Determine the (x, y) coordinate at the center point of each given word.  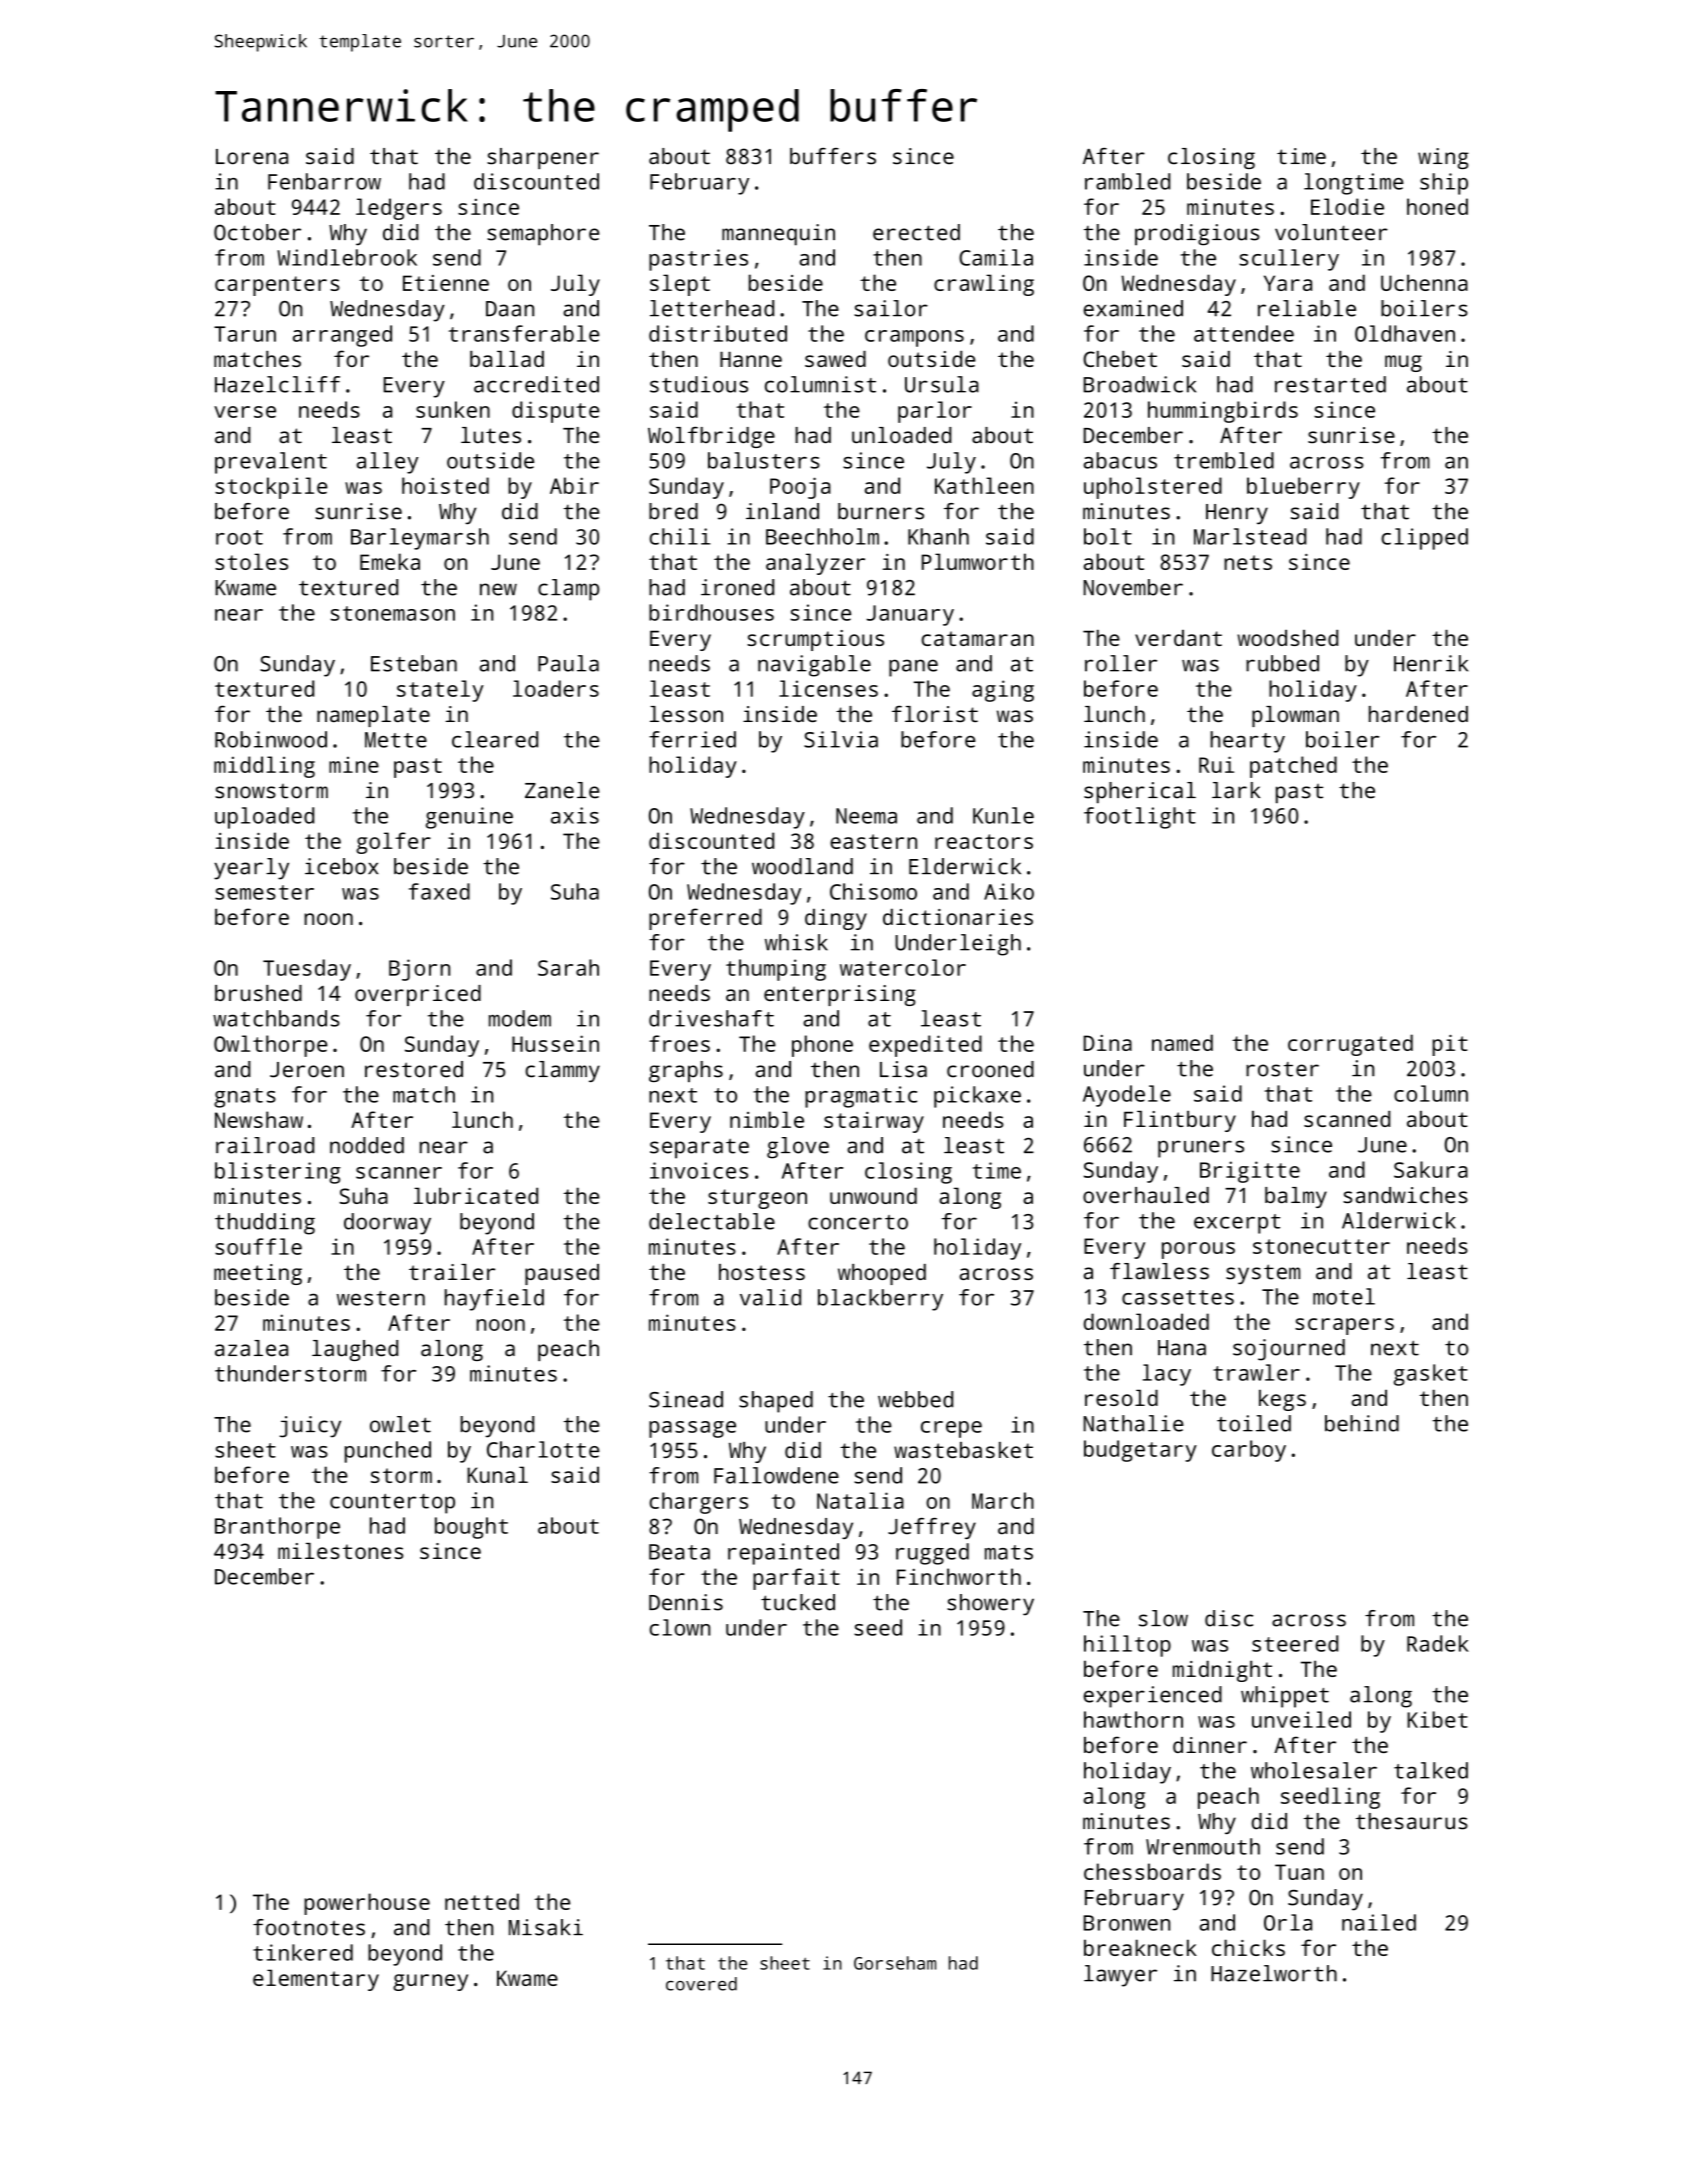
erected (916, 232)
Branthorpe (277, 1528)
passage (692, 1429)
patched (1293, 767)
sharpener (543, 158)
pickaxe (977, 1097)
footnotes (309, 1927)
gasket (1431, 1375)
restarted (1330, 384)
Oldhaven (1405, 333)
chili (679, 536)
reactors (984, 841)
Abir (574, 485)
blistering (278, 1173)
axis (575, 815)
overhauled (1146, 1195)
